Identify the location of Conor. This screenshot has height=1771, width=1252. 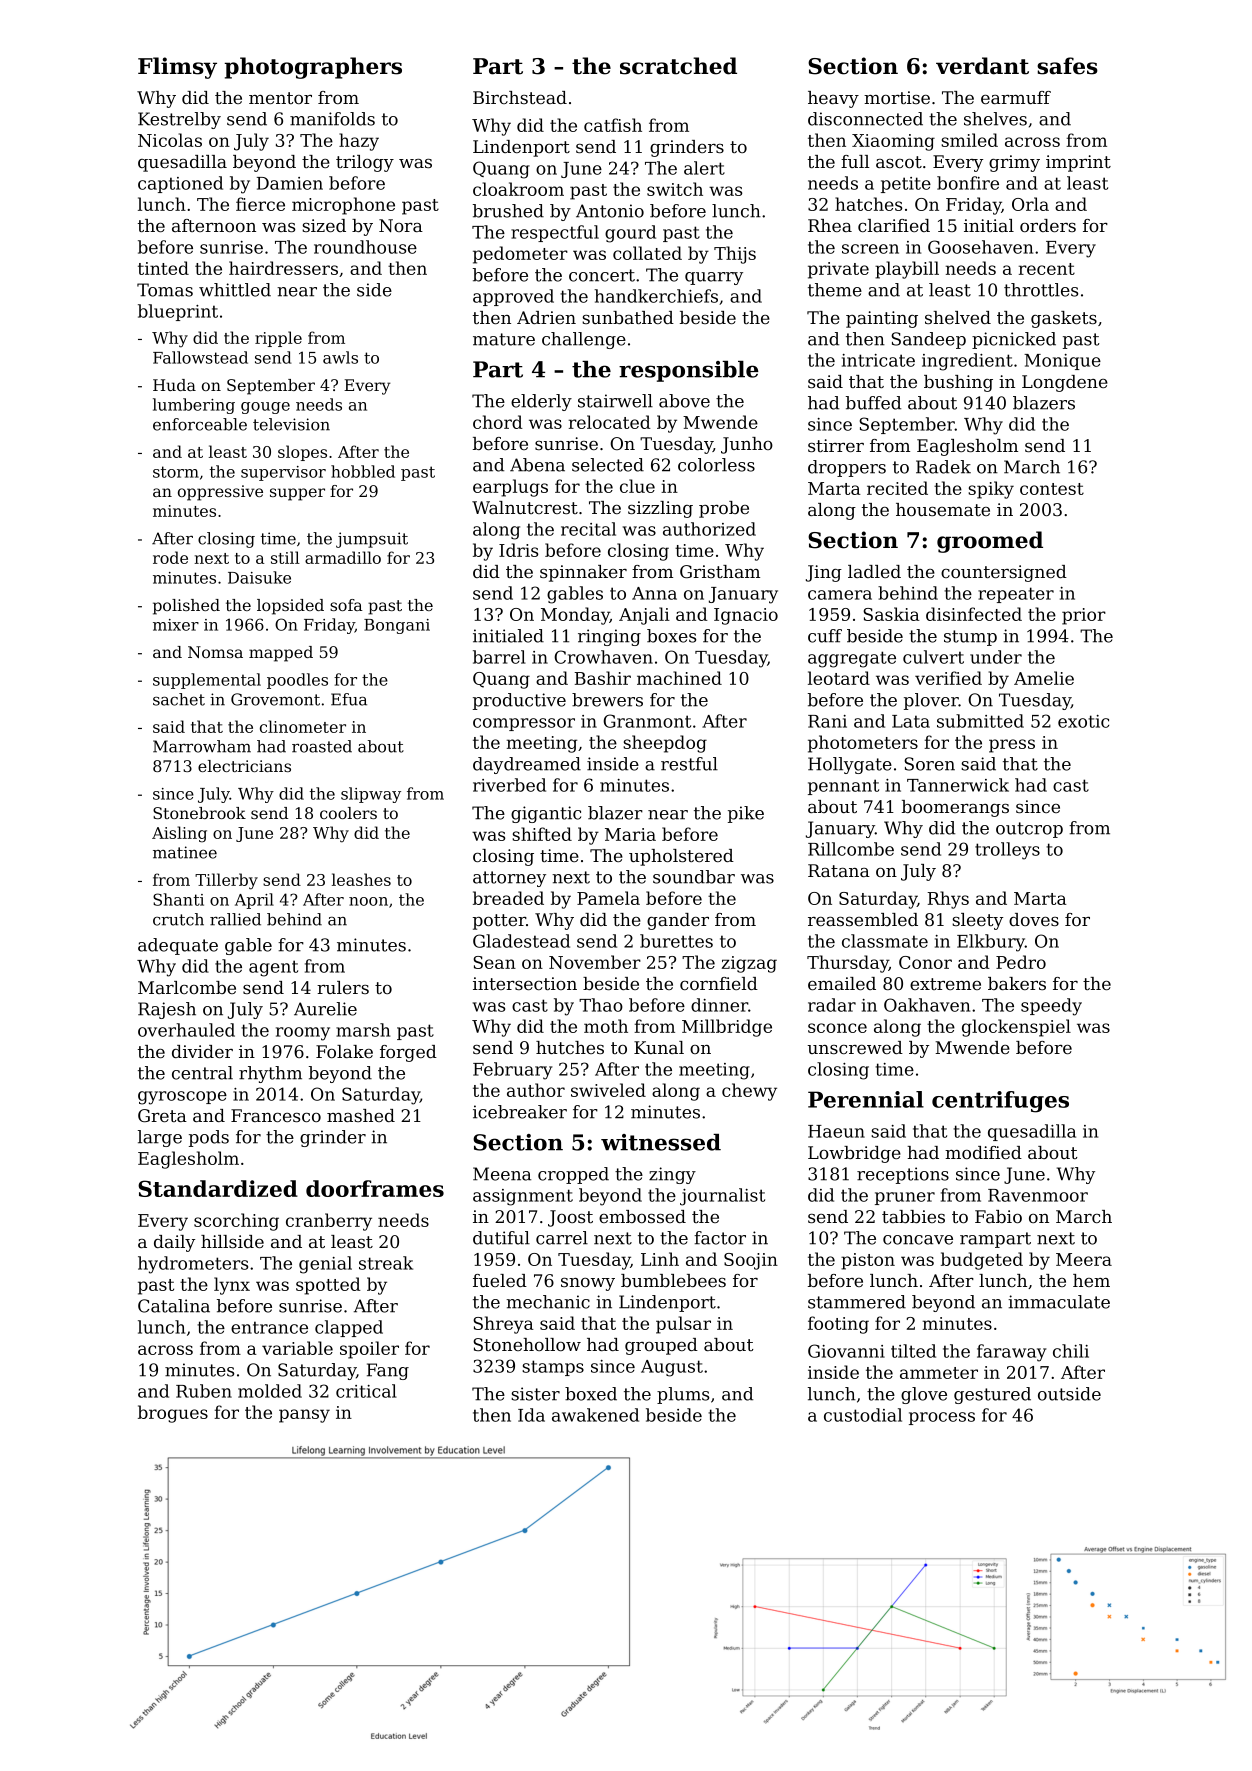
(925, 962).
